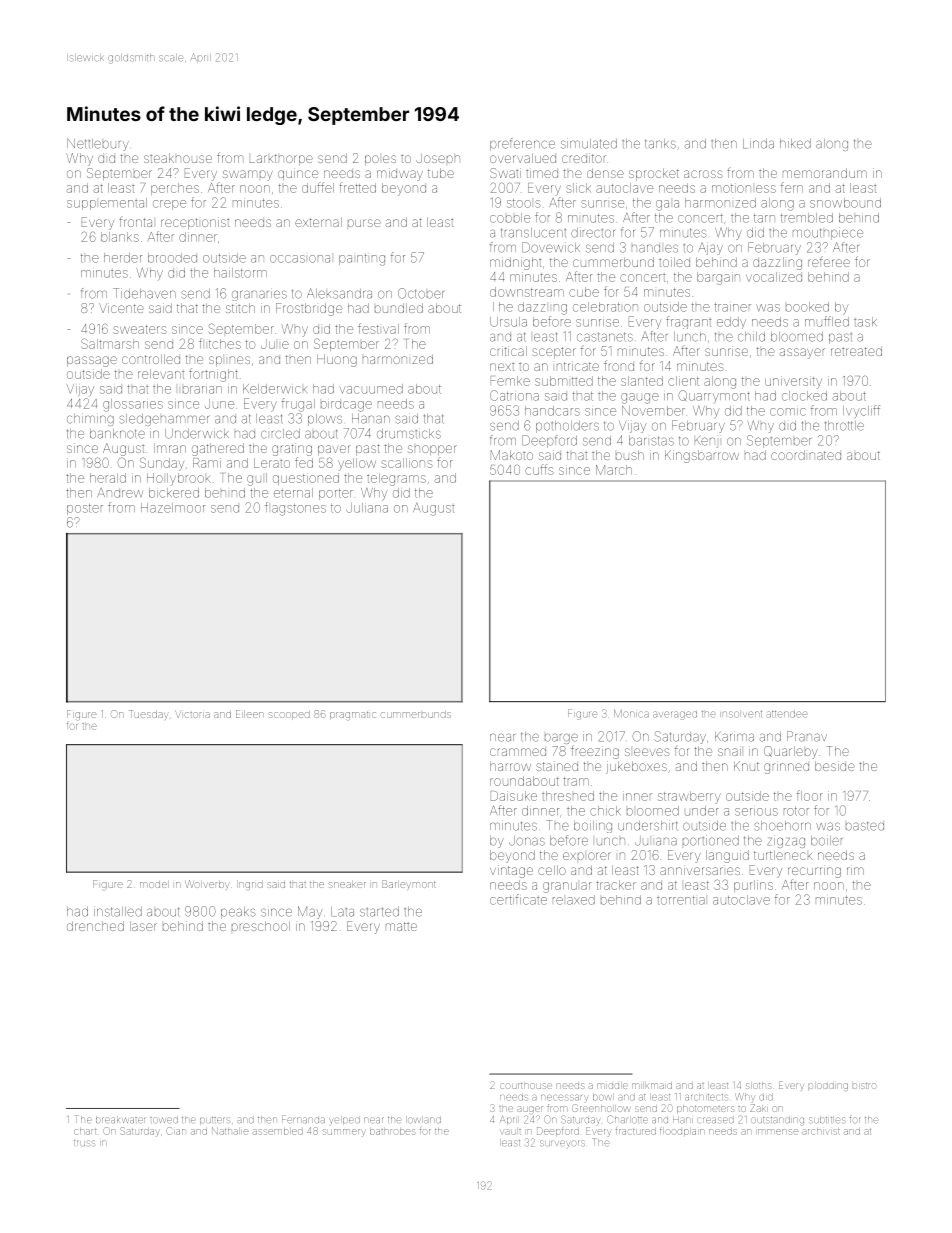 The width and height of the document is (952, 1233). What do you see at coordinates (551, 247) in the document?
I see `Dovewick` at bounding box center [551, 247].
